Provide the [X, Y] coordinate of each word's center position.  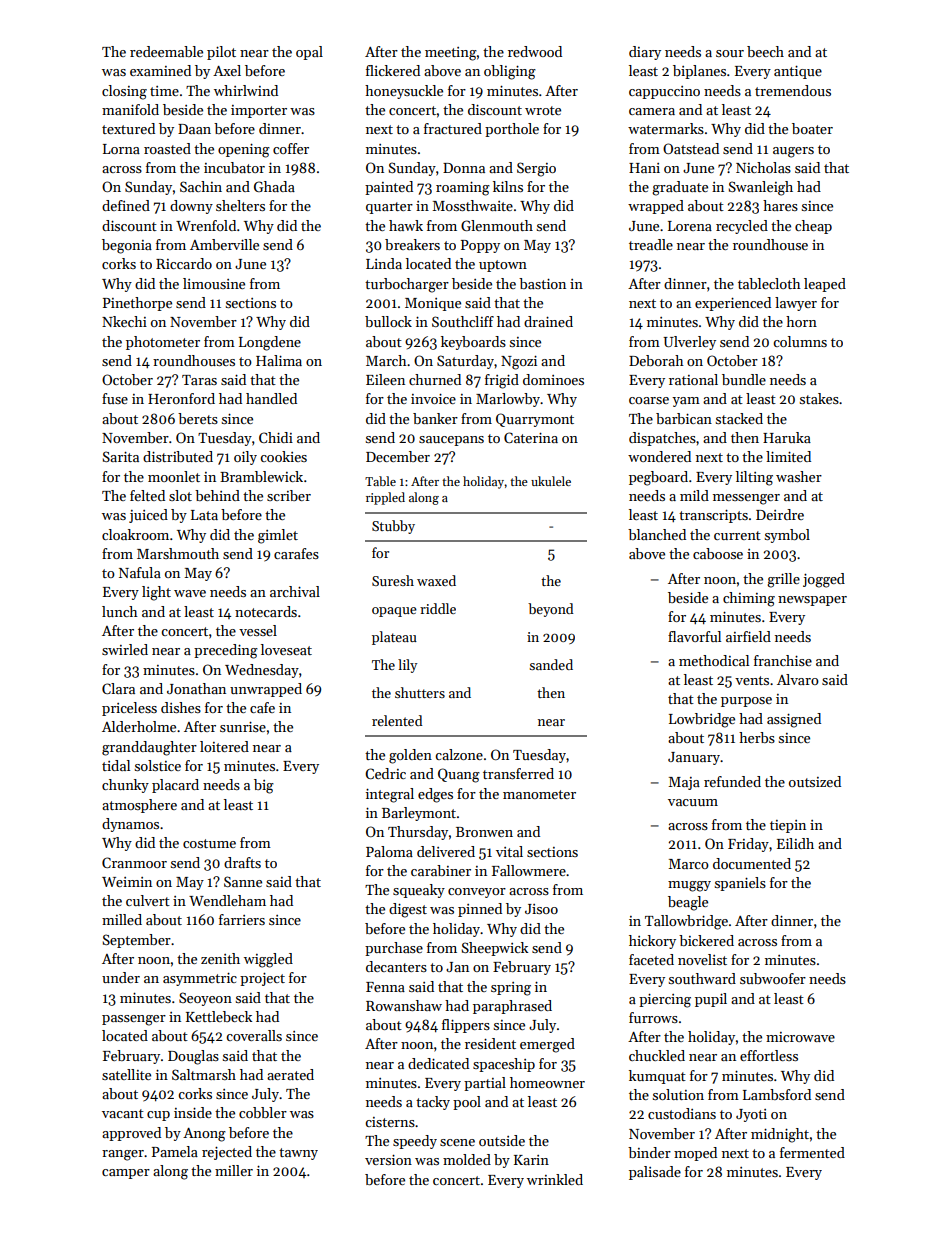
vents [752, 680]
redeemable [166, 51]
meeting [451, 54]
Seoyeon [205, 999]
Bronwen [484, 832]
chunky [125, 786]
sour [730, 53]
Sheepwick [494, 949]
